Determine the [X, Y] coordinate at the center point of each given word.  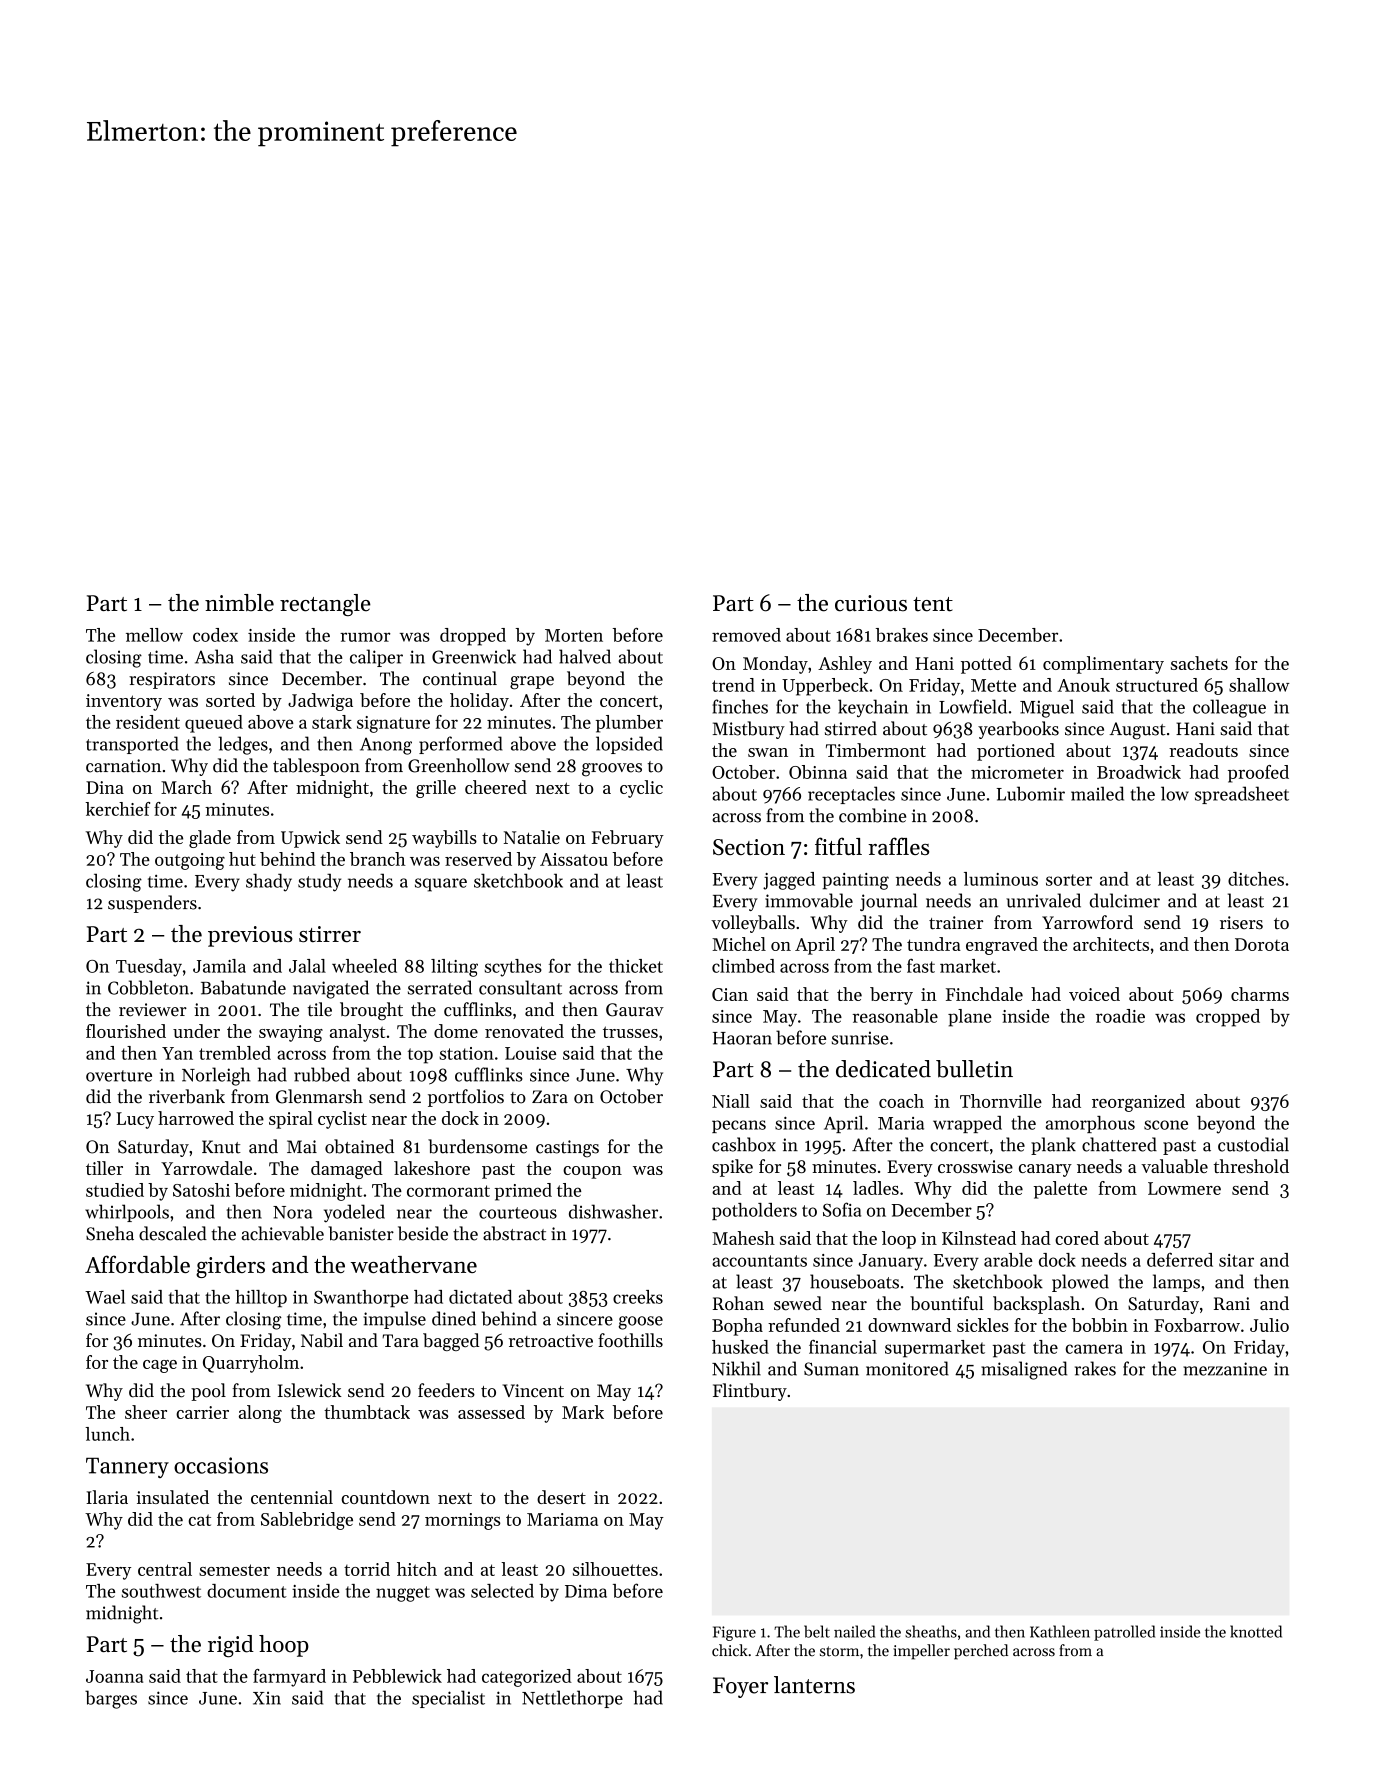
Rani [1232, 1303]
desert [561, 1497]
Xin [267, 1698]
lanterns [814, 1685]
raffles [898, 846]
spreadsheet [1242, 795]
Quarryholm [251, 1364]
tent [933, 604]
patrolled [1124, 1633]
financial [843, 1346]
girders [230, 1267]
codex [215, 635]
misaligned [1024, 1370]
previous [250, 936]
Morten [574, 635]
